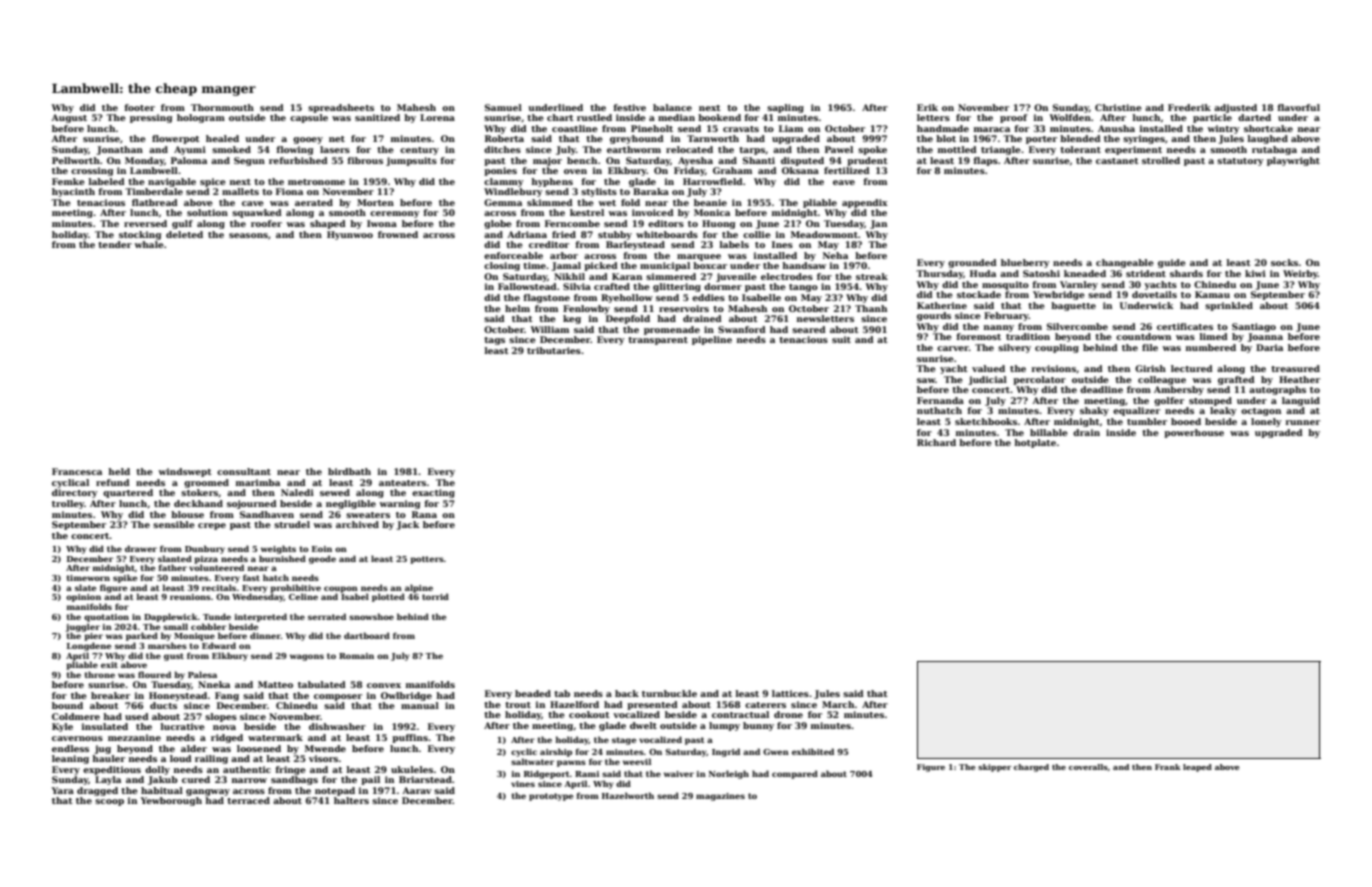 The width and height of the screenshot is (1372, 887). What do you see at coordinates (518, 705) in the screenshot?
I see `trout` at bounding box center [518, 705].
